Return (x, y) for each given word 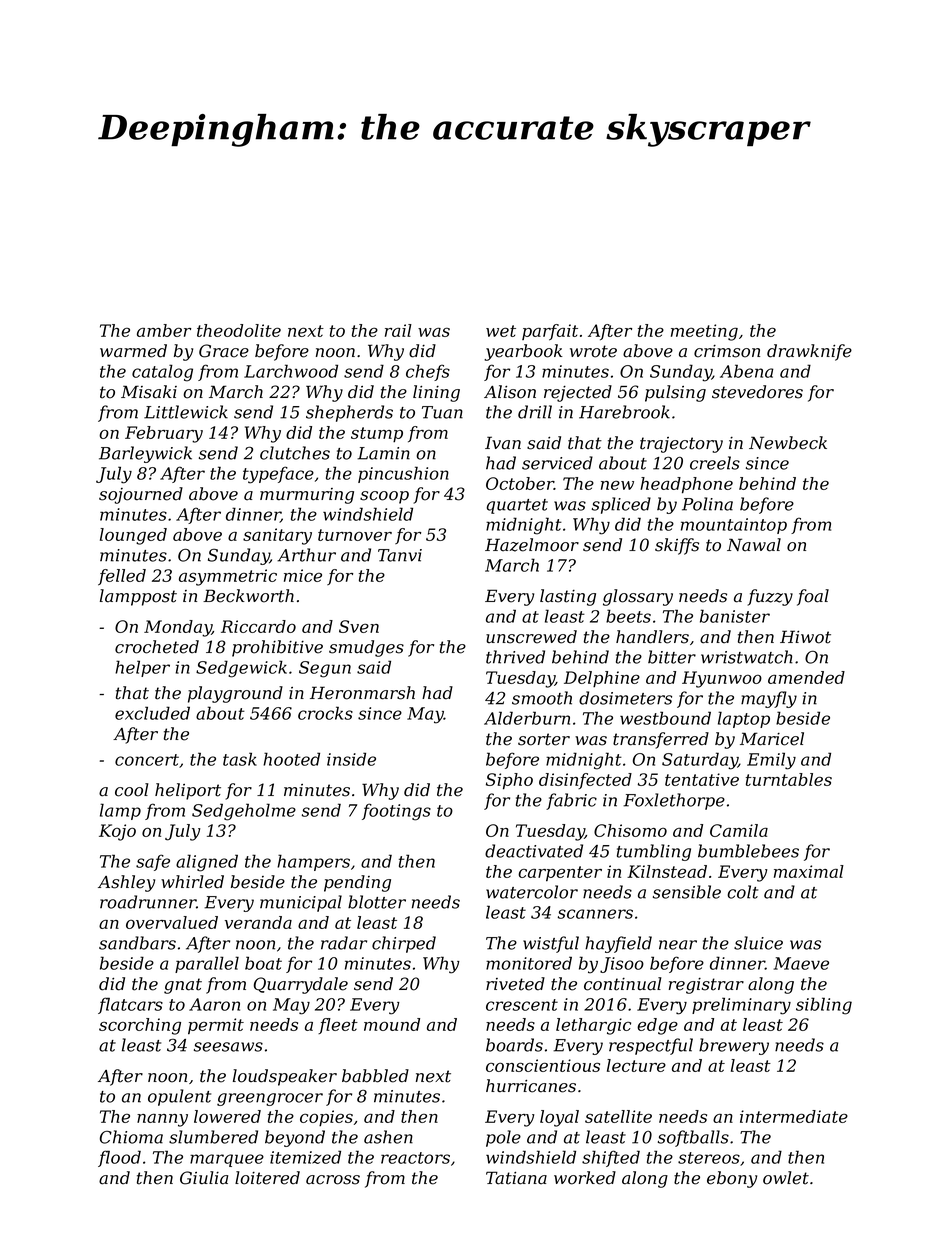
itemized (305, 1157)
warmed (133, 351)
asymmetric (228, 577)
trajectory (681, 445)
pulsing (675, 393)
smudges (366, 648)
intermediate (794, 1116)
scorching (140, 1026)
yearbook (523, 352)
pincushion (403, 474)
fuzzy (770, 597)
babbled (375, 1076)
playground (235, 694)
